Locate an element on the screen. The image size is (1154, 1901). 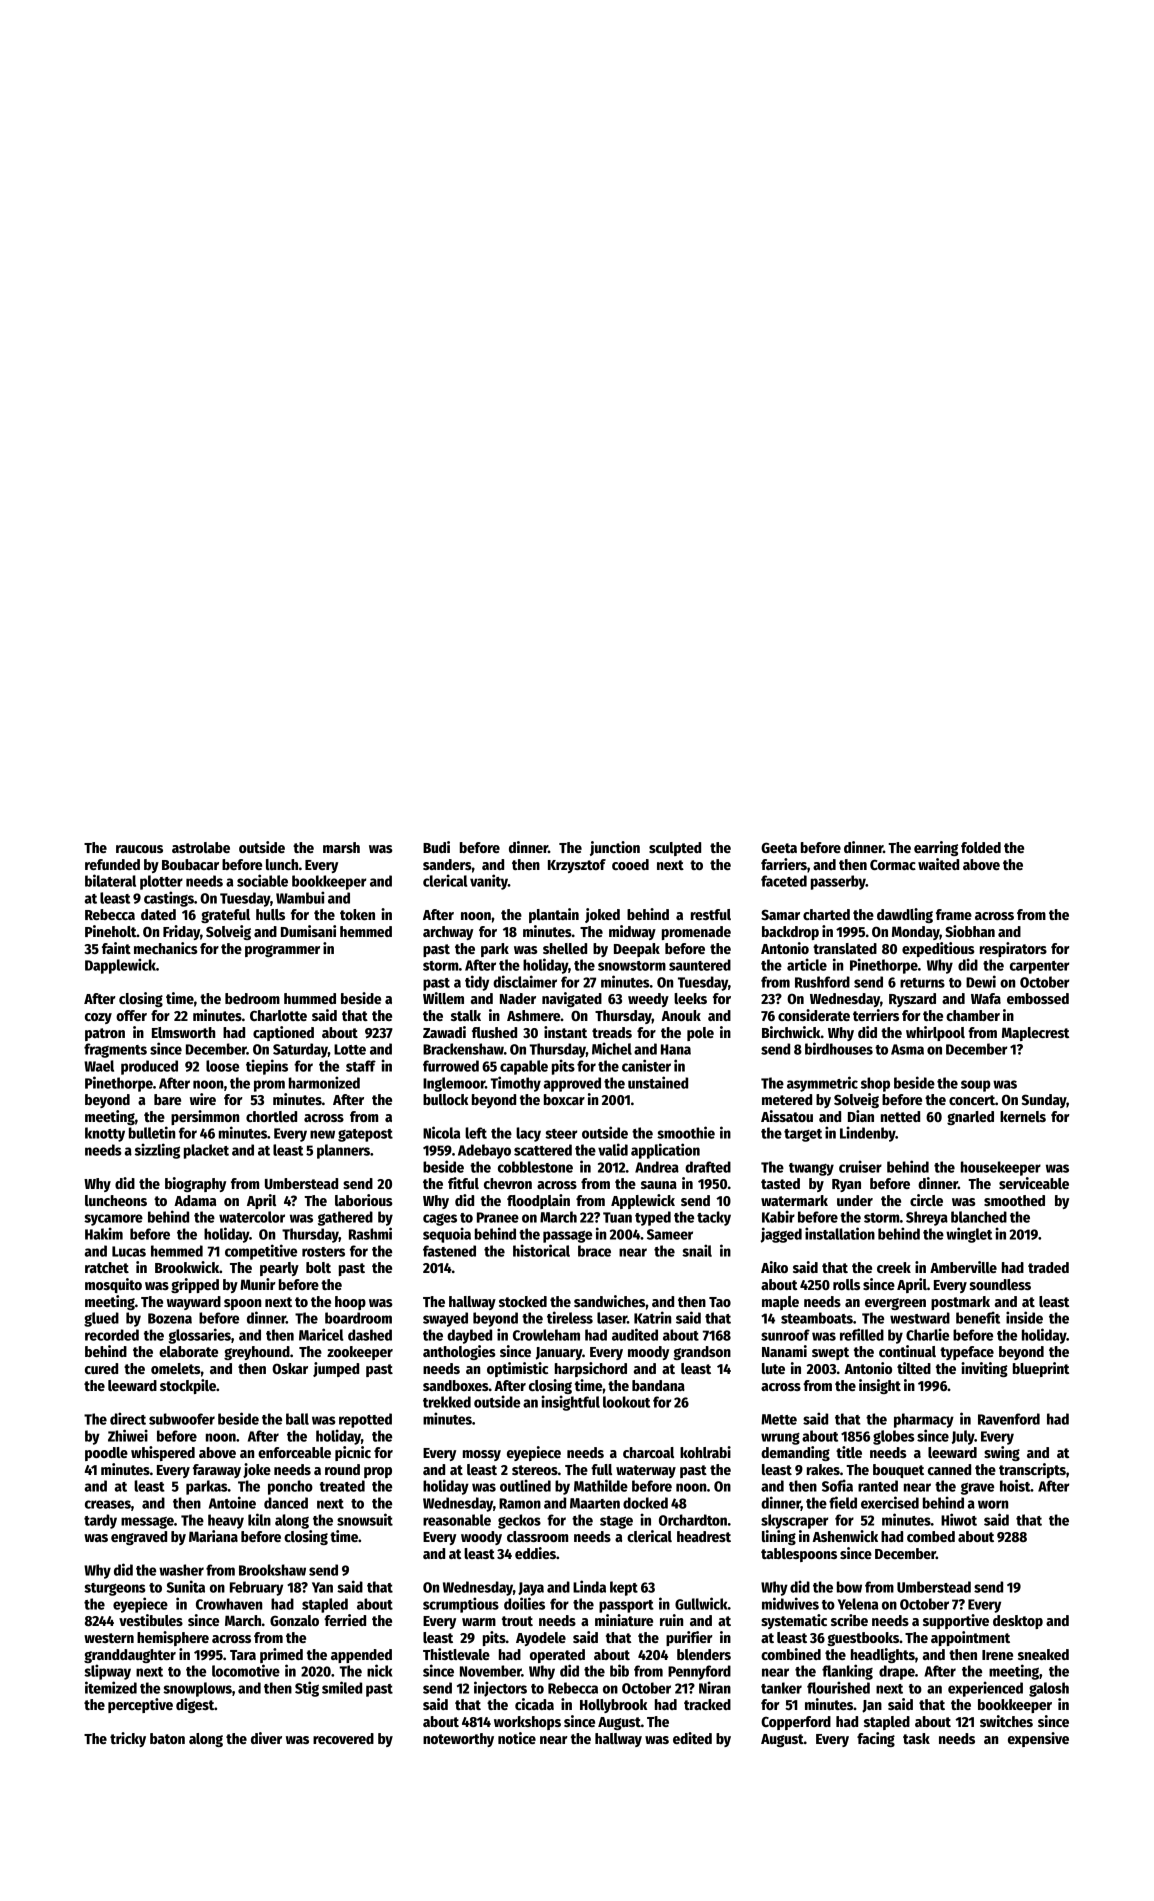
ratchet is located at coordinates (107, 1267).
